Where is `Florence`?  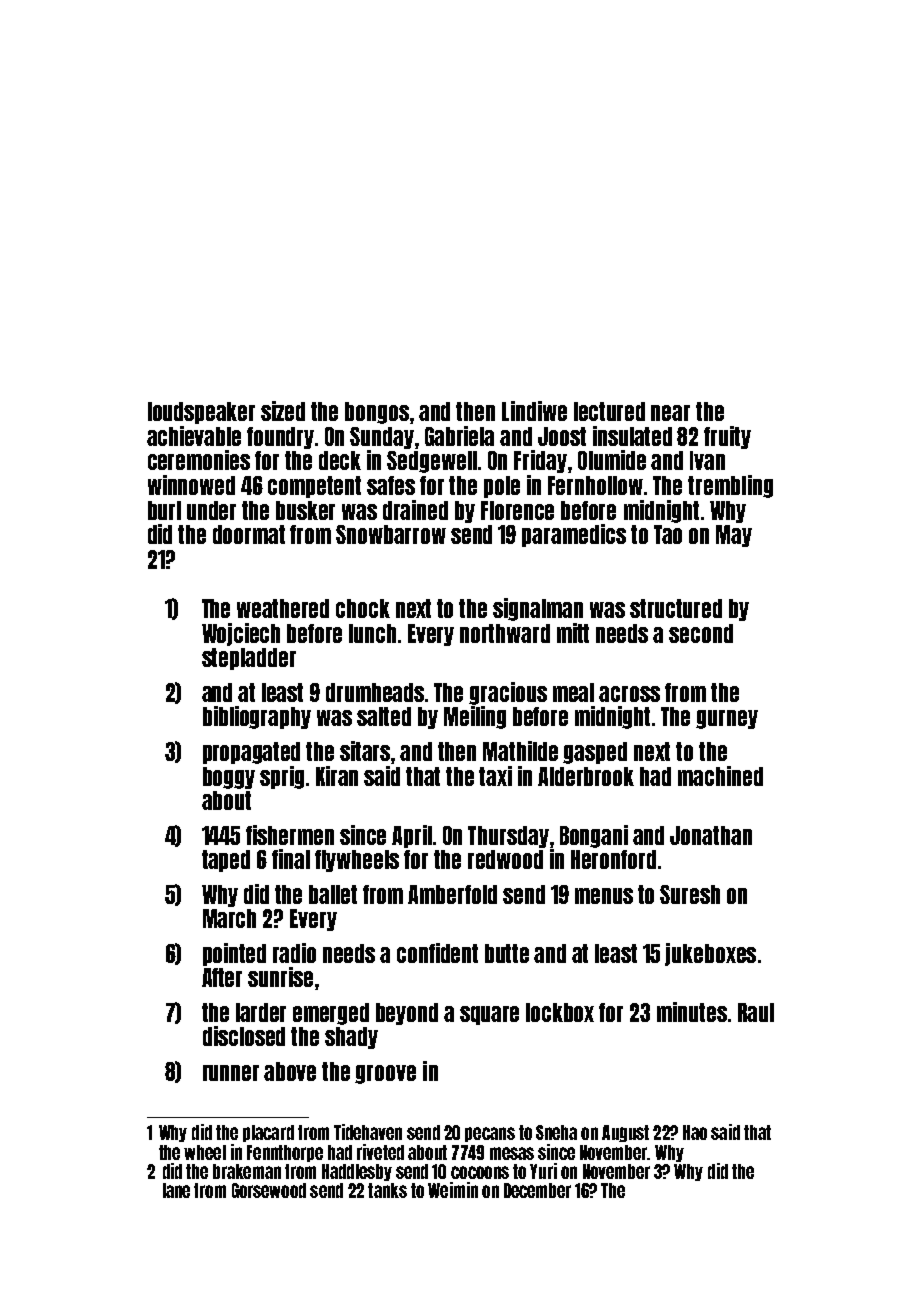 Florence is located at coordinates (517, 510).
